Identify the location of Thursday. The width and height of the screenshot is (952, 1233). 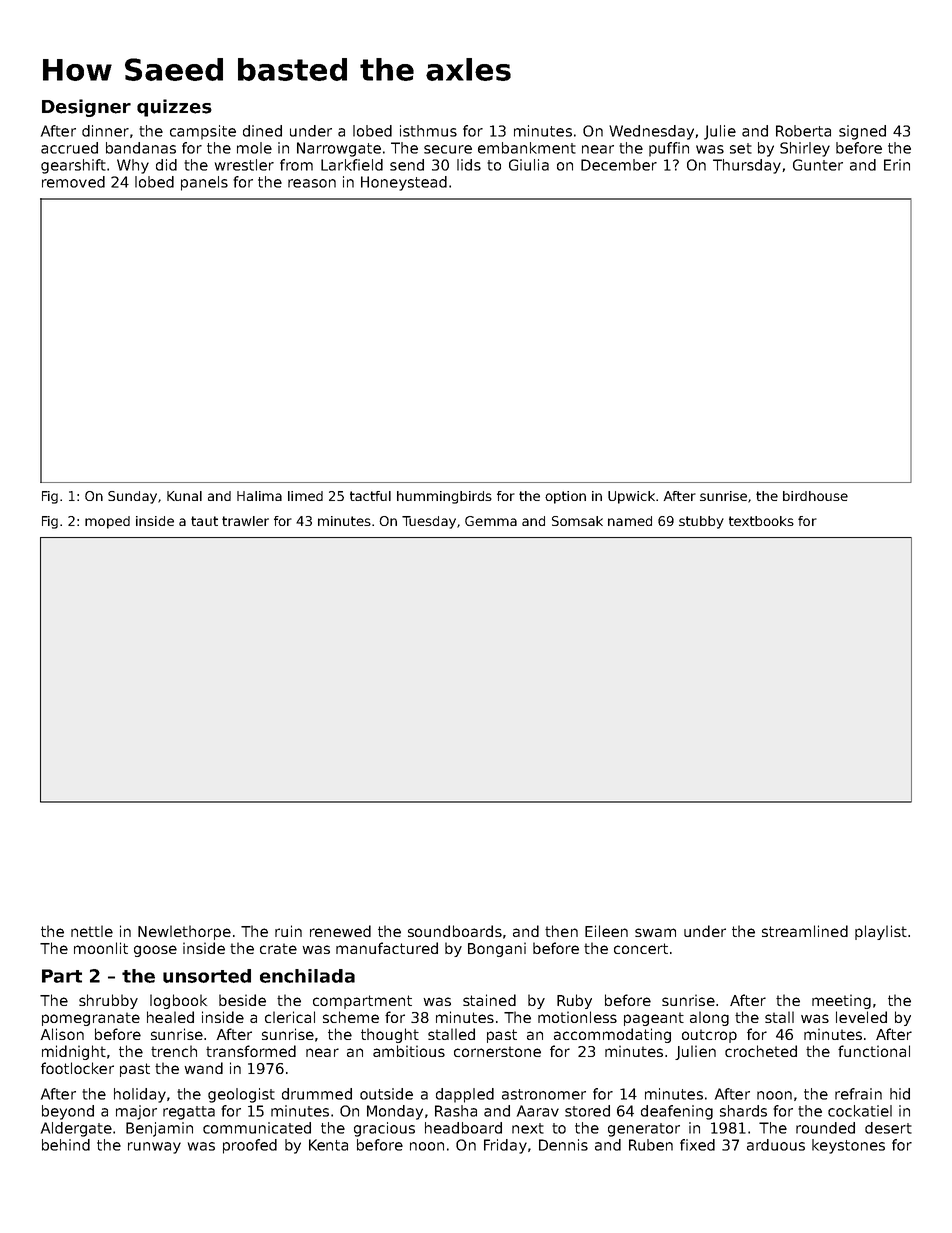
(747, 166).
